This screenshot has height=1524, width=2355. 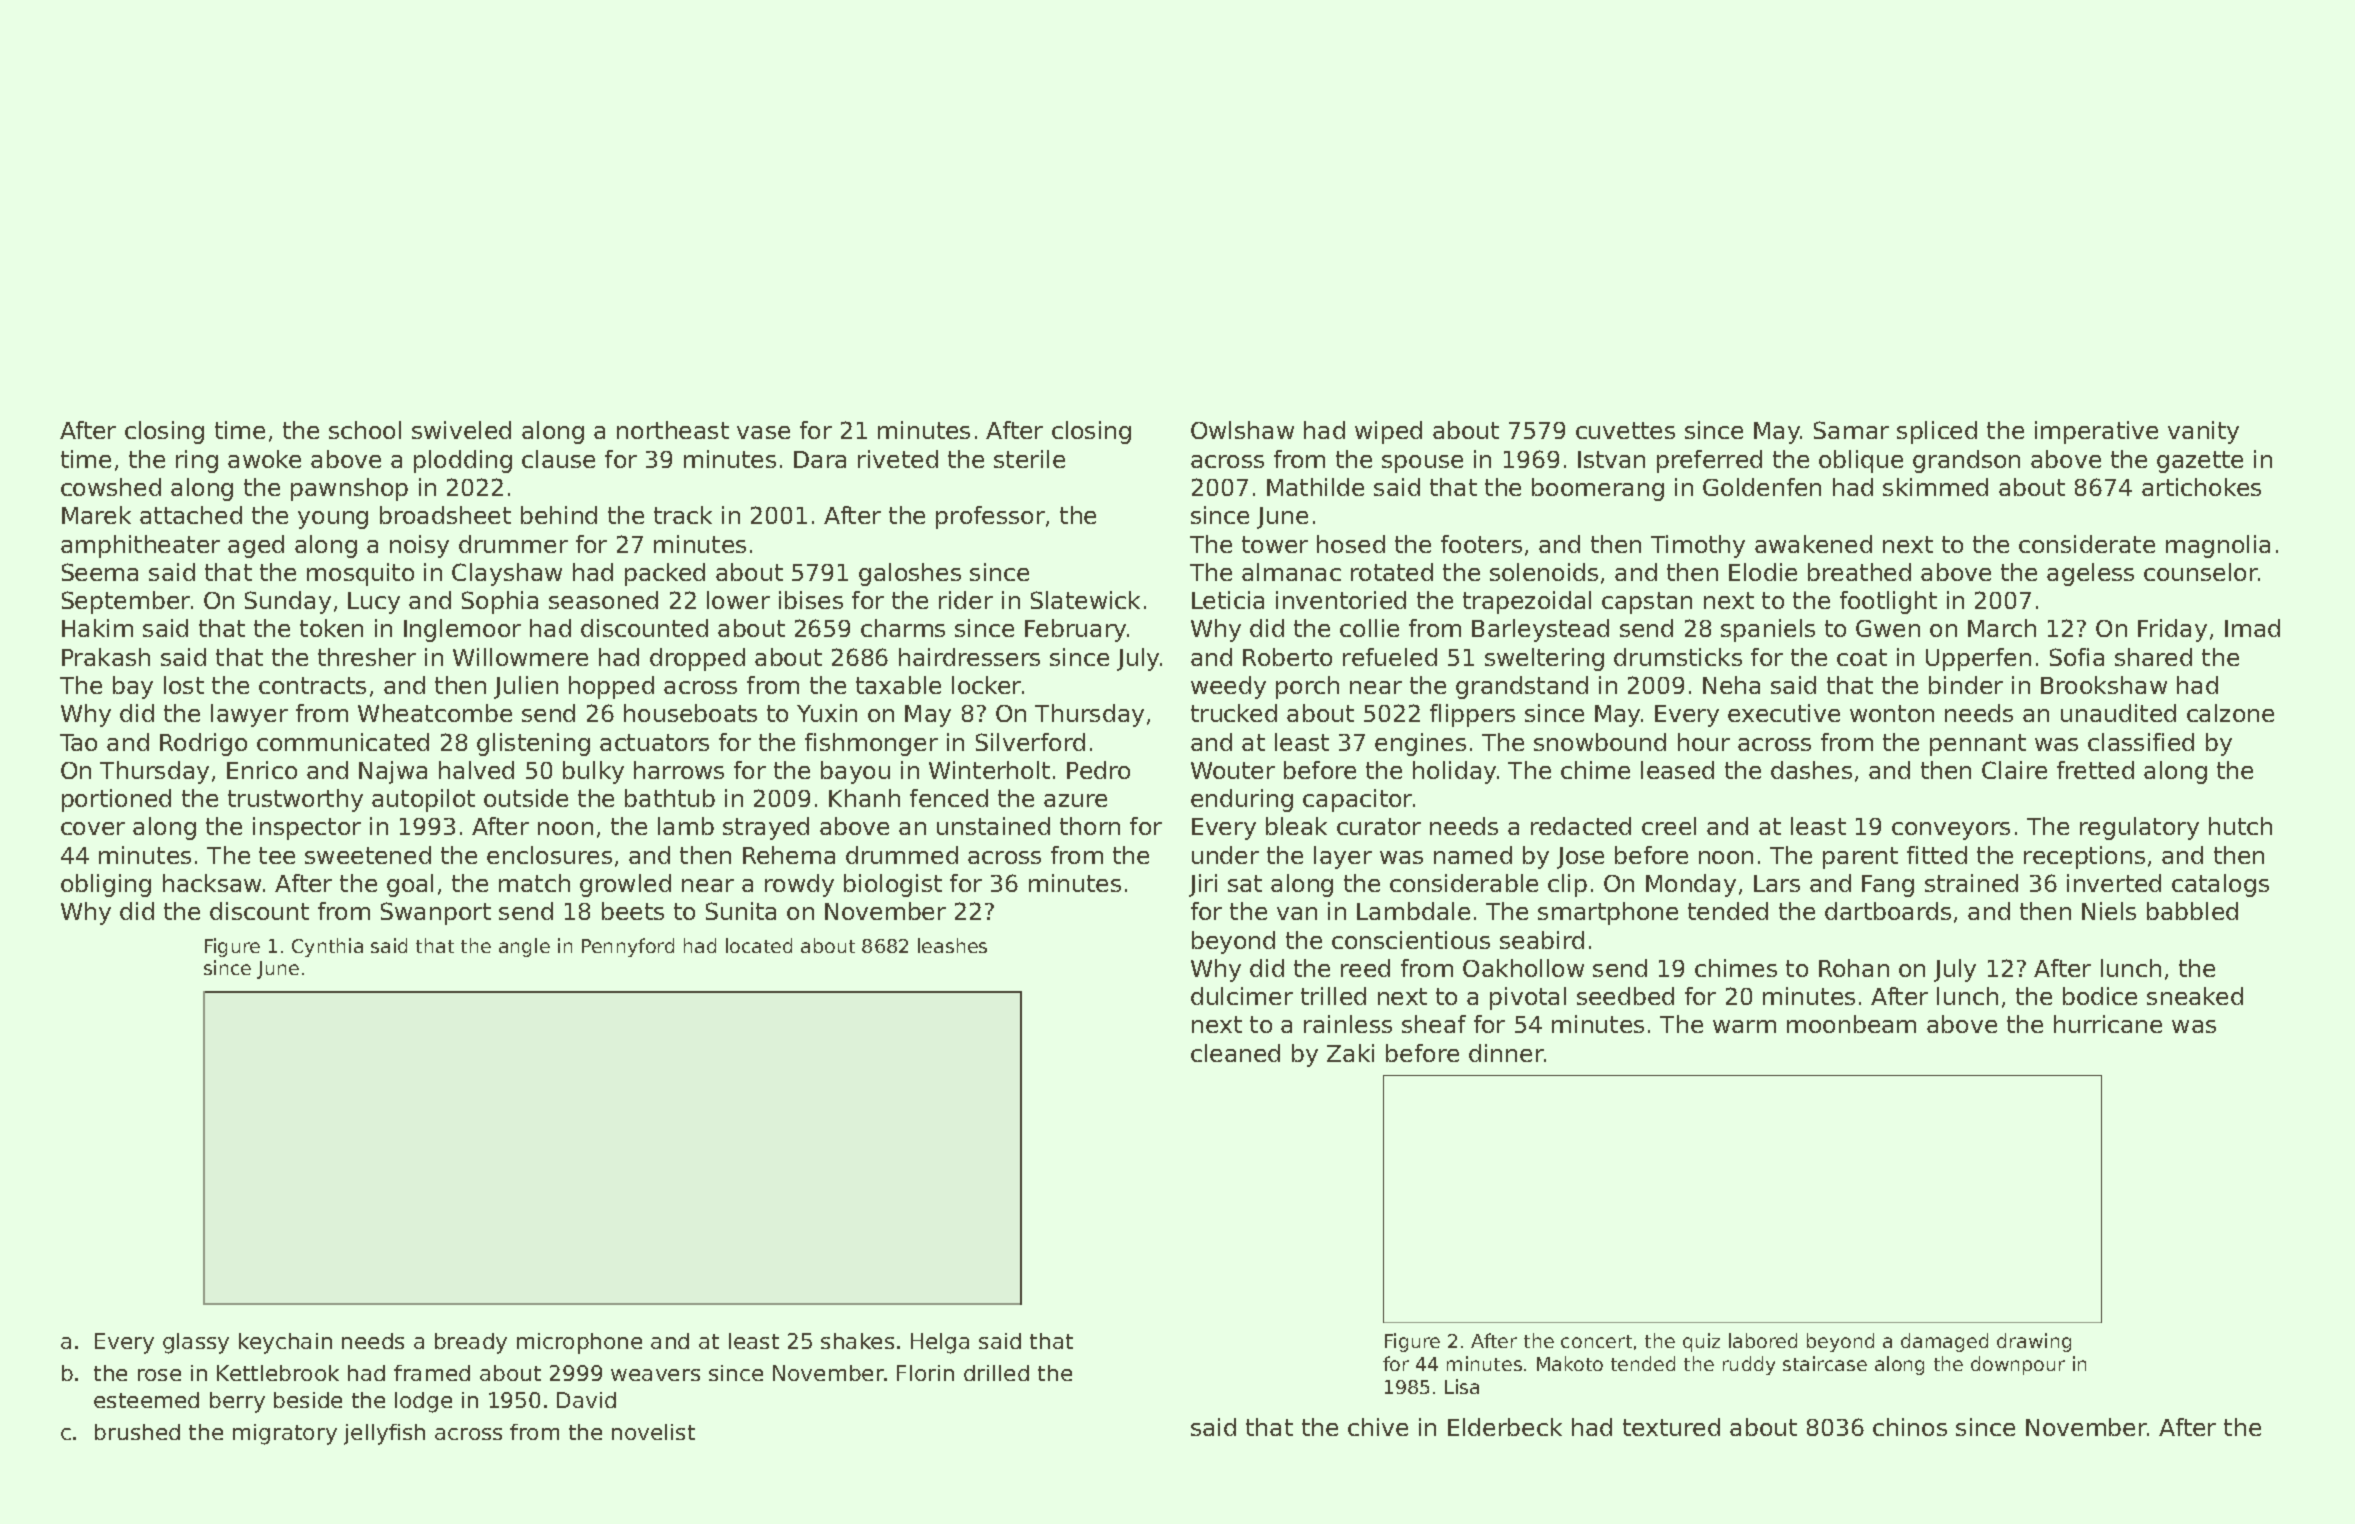 What do you see at coordinates (93, 828) in the screenshot?
I see `cover` at bounding box center [93, 828].
